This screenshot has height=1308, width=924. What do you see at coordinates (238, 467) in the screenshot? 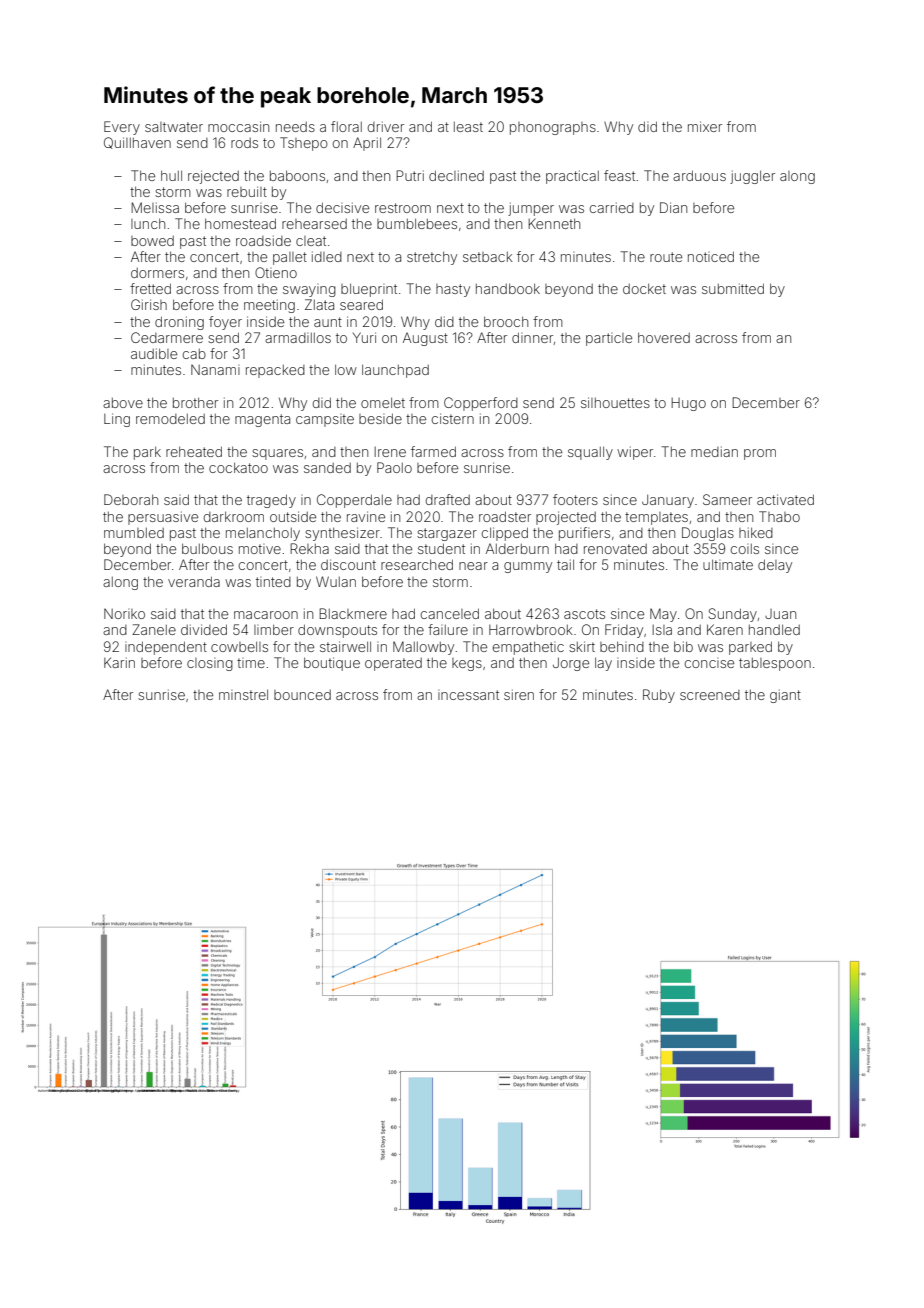
I see `cockatoo` at bounding box center [238, 467].
